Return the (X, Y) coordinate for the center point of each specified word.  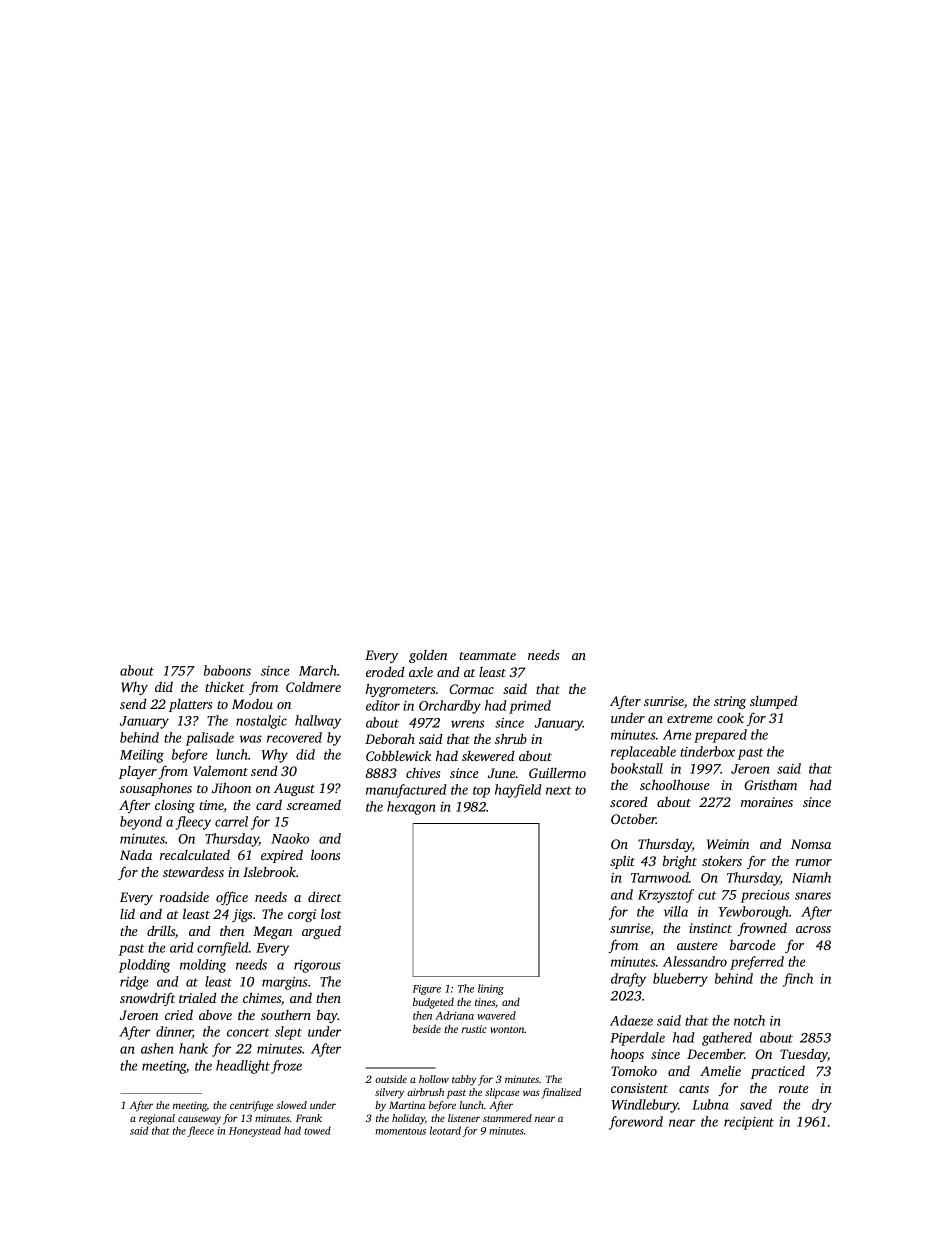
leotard (445, 1130)
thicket (224, 686)
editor (383, 705)
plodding (144, 966)
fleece (200, 1131)
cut (707, 895)
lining (491, 989)
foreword (636, 1123)
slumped (774, 702)
